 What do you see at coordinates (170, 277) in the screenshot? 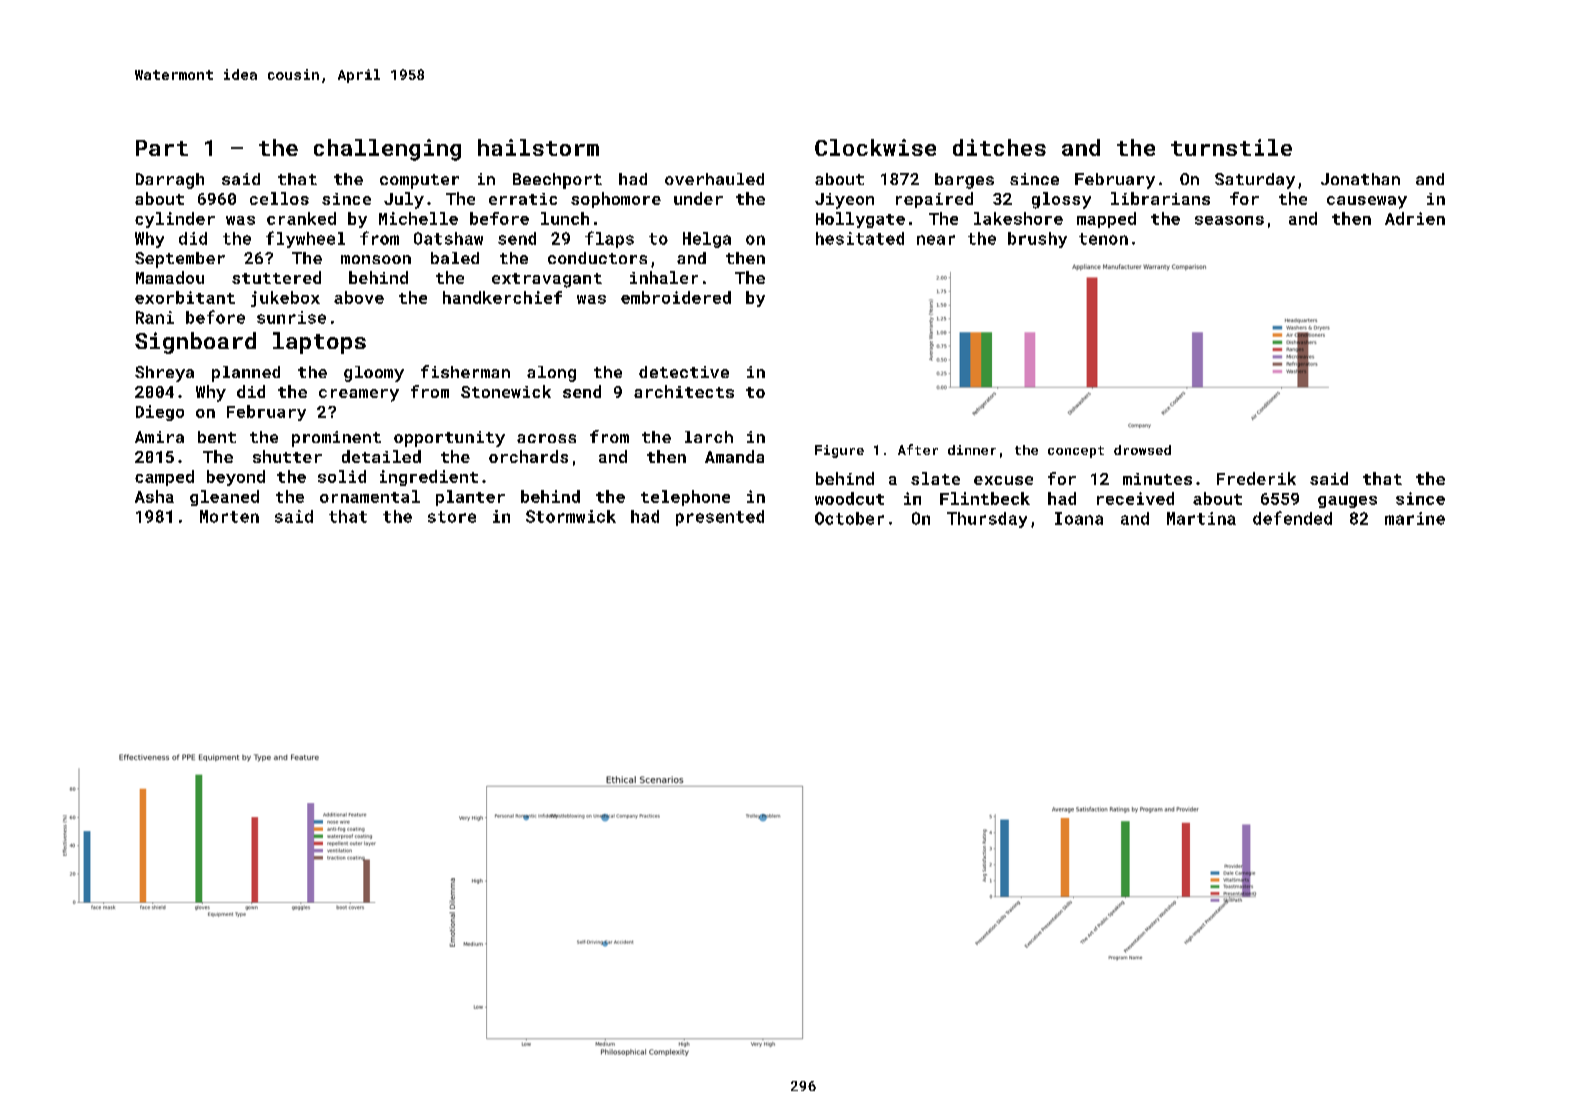
I see `Mamadou` at bounding box center [170, 277].
